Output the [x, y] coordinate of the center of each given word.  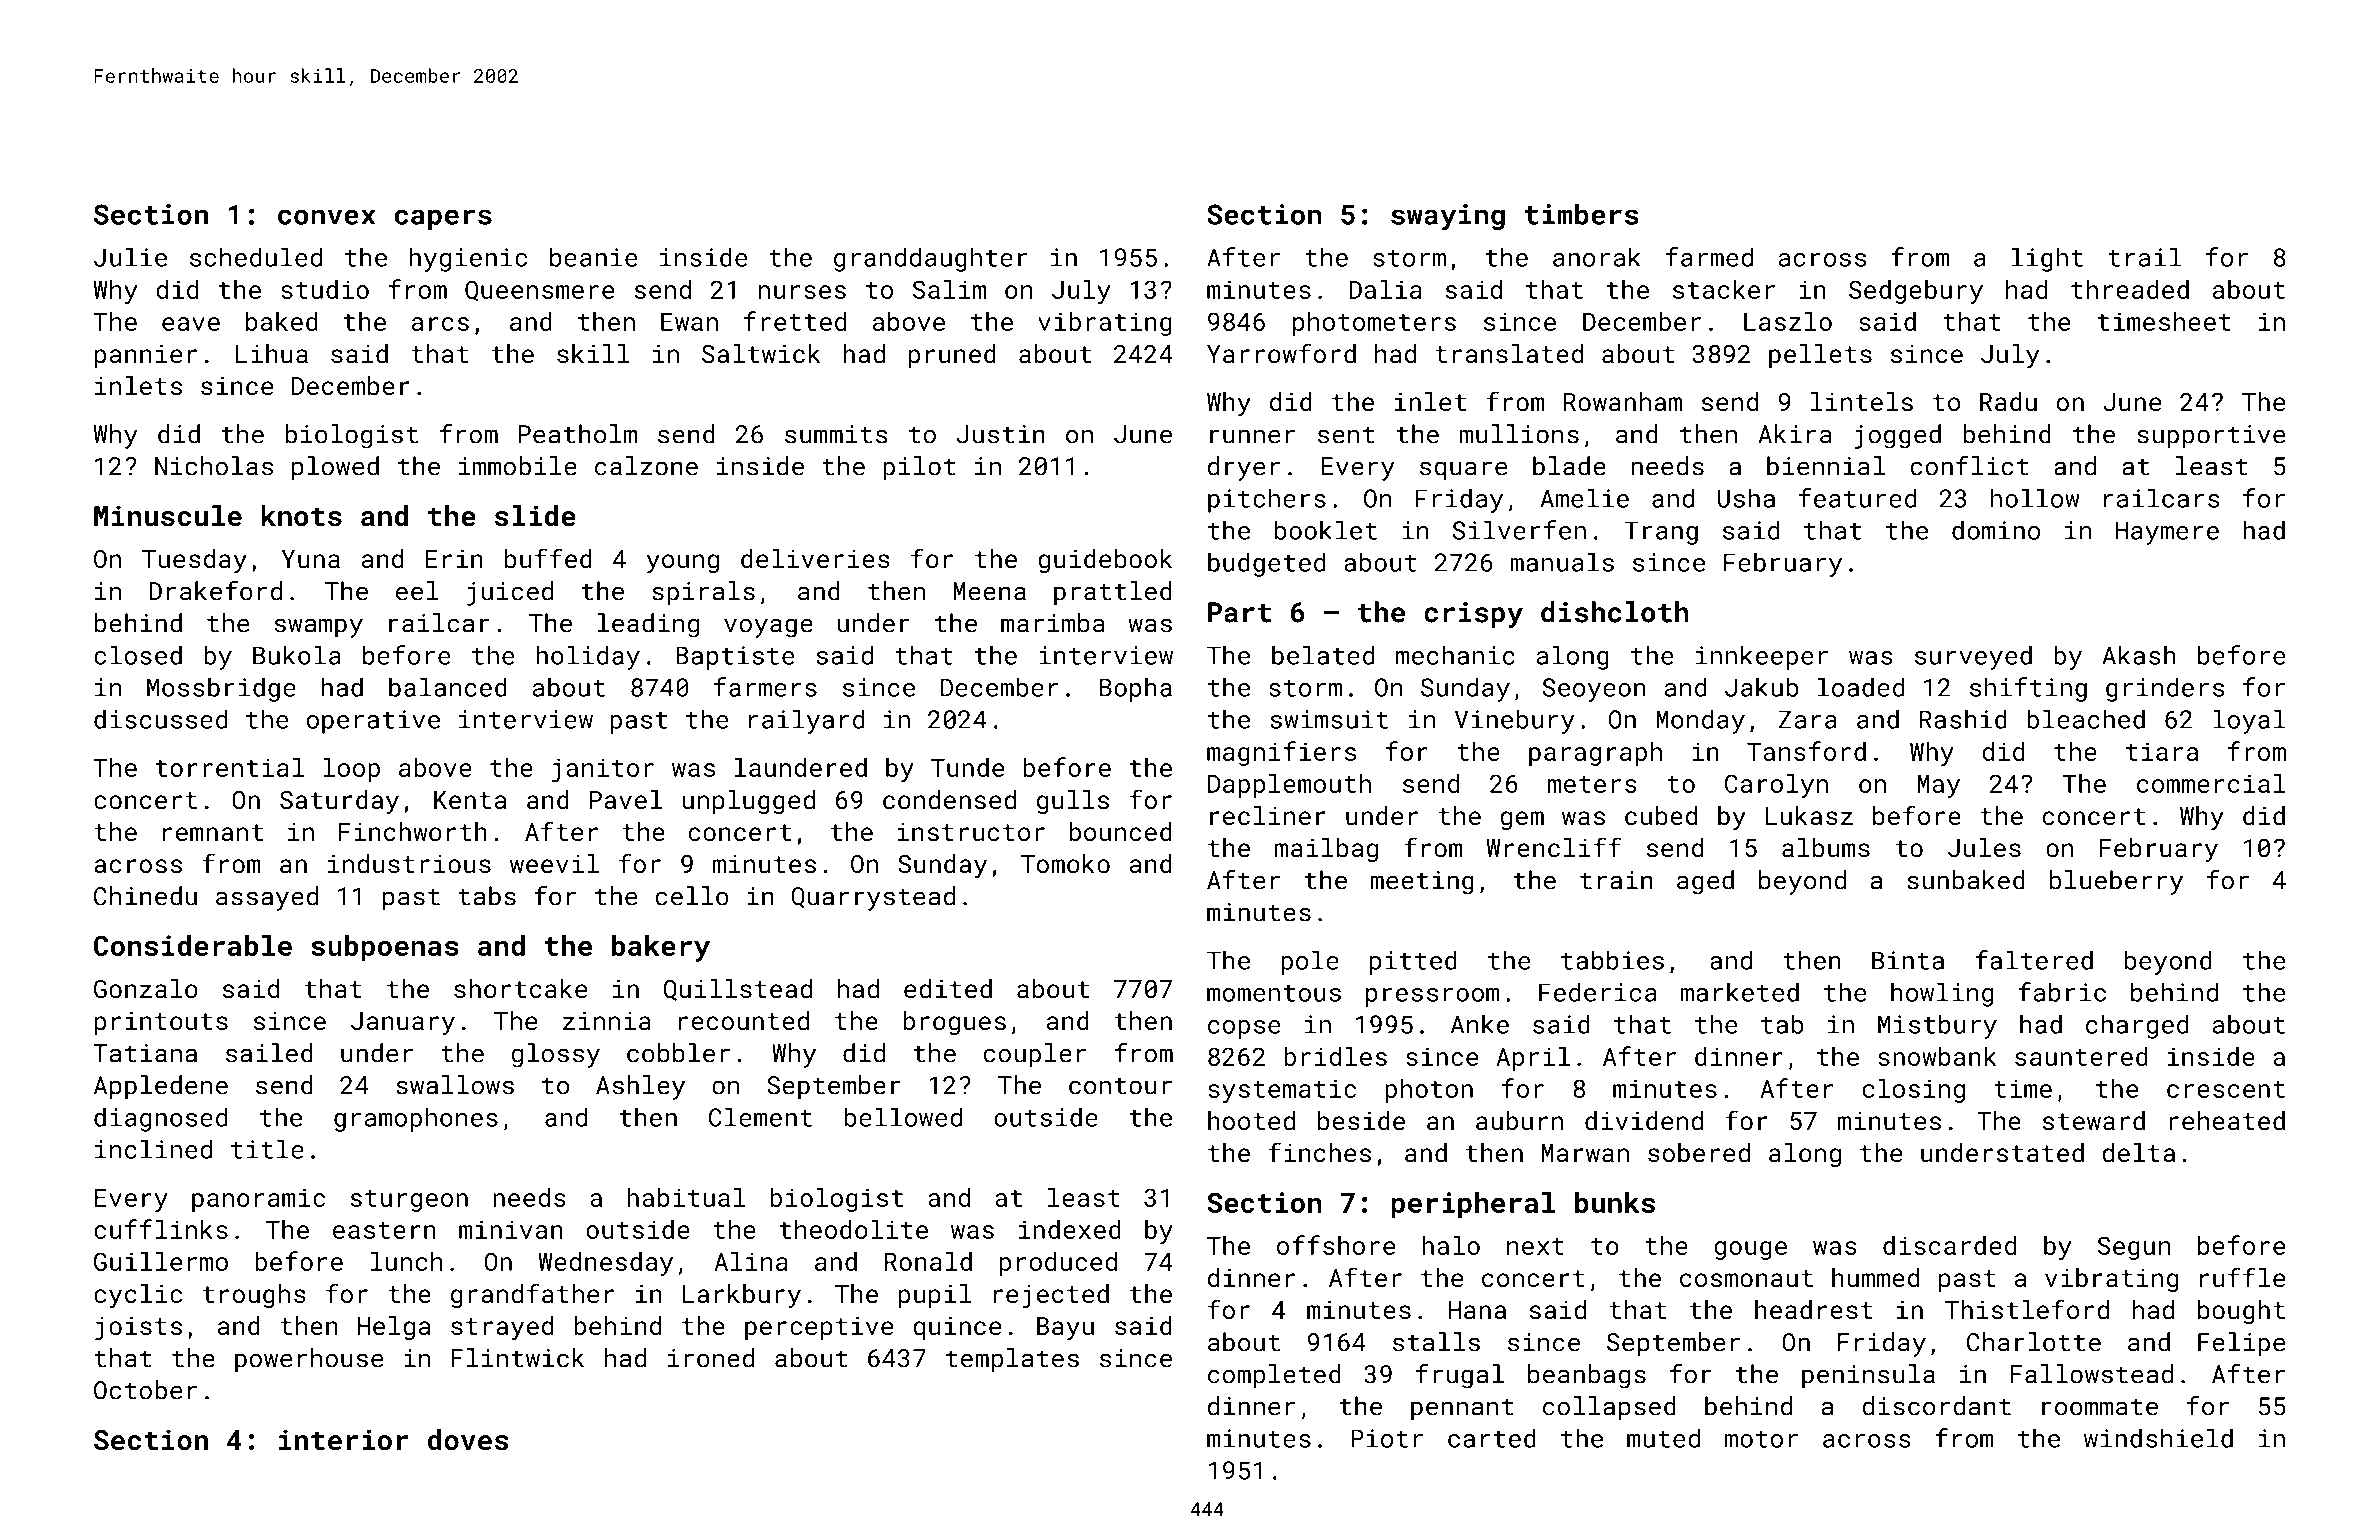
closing [1914, 1091]
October [145, 1390]
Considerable [193, 945]
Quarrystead [873, 898]
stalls [1436, 1342]
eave [191, 324]
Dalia [1385, 289]
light [2047, 259]
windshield [2158, 1438]
